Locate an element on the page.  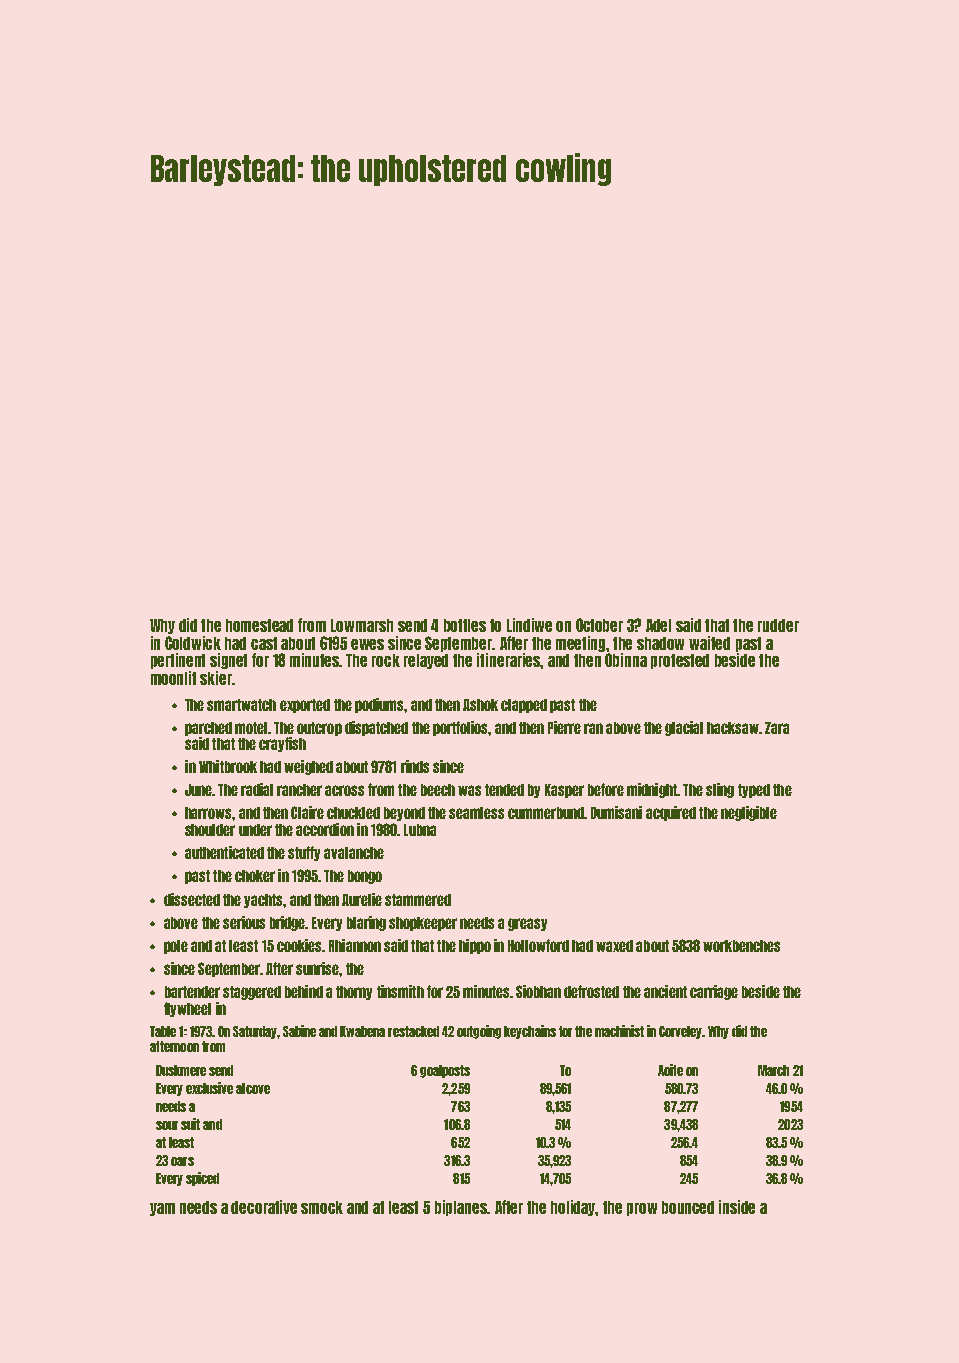
decorative is located at coordinates (264, 1207).
